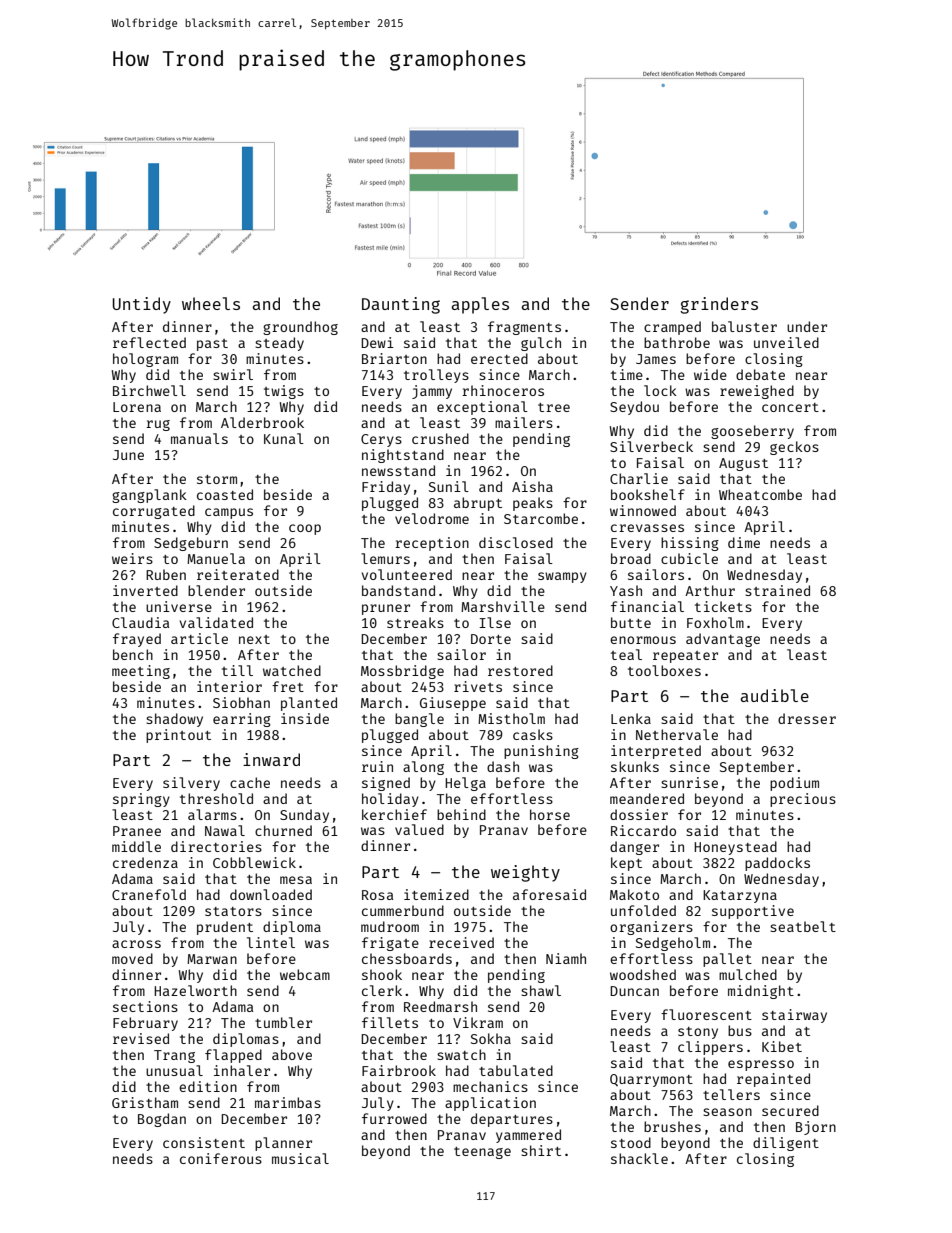 Image resolution: width=952 pixels, height=1233 pixels. Describe the element at coordinates (141, 800) in the screenshot. I see `springy` at that location.
